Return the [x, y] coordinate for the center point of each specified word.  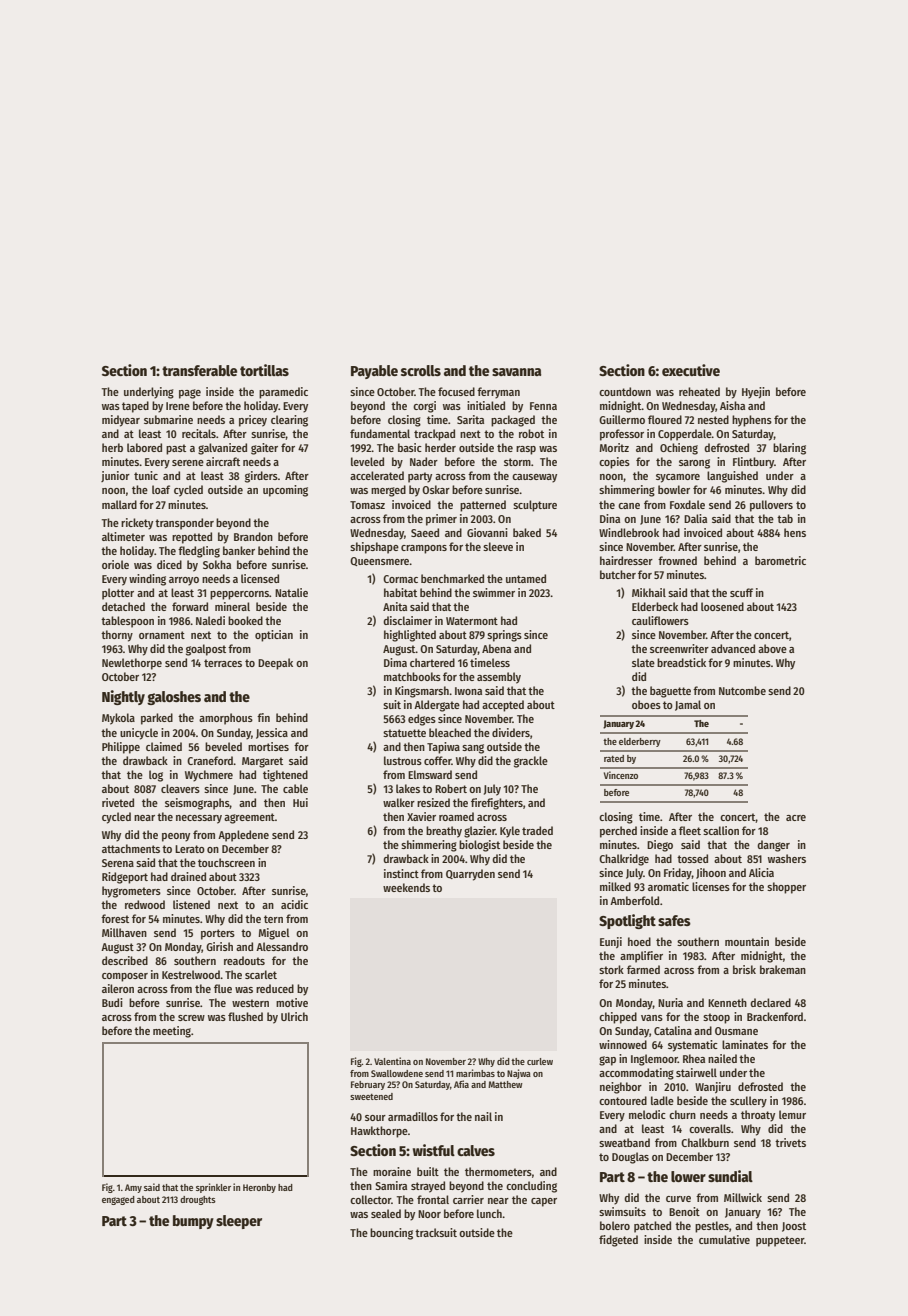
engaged [118, 1200]
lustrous [403, 760]
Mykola [118, 719]
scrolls [421, 370]
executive [691, 370]
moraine [392, 1171]
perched [618, 832]
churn [682, 1114]
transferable [199, 370]
